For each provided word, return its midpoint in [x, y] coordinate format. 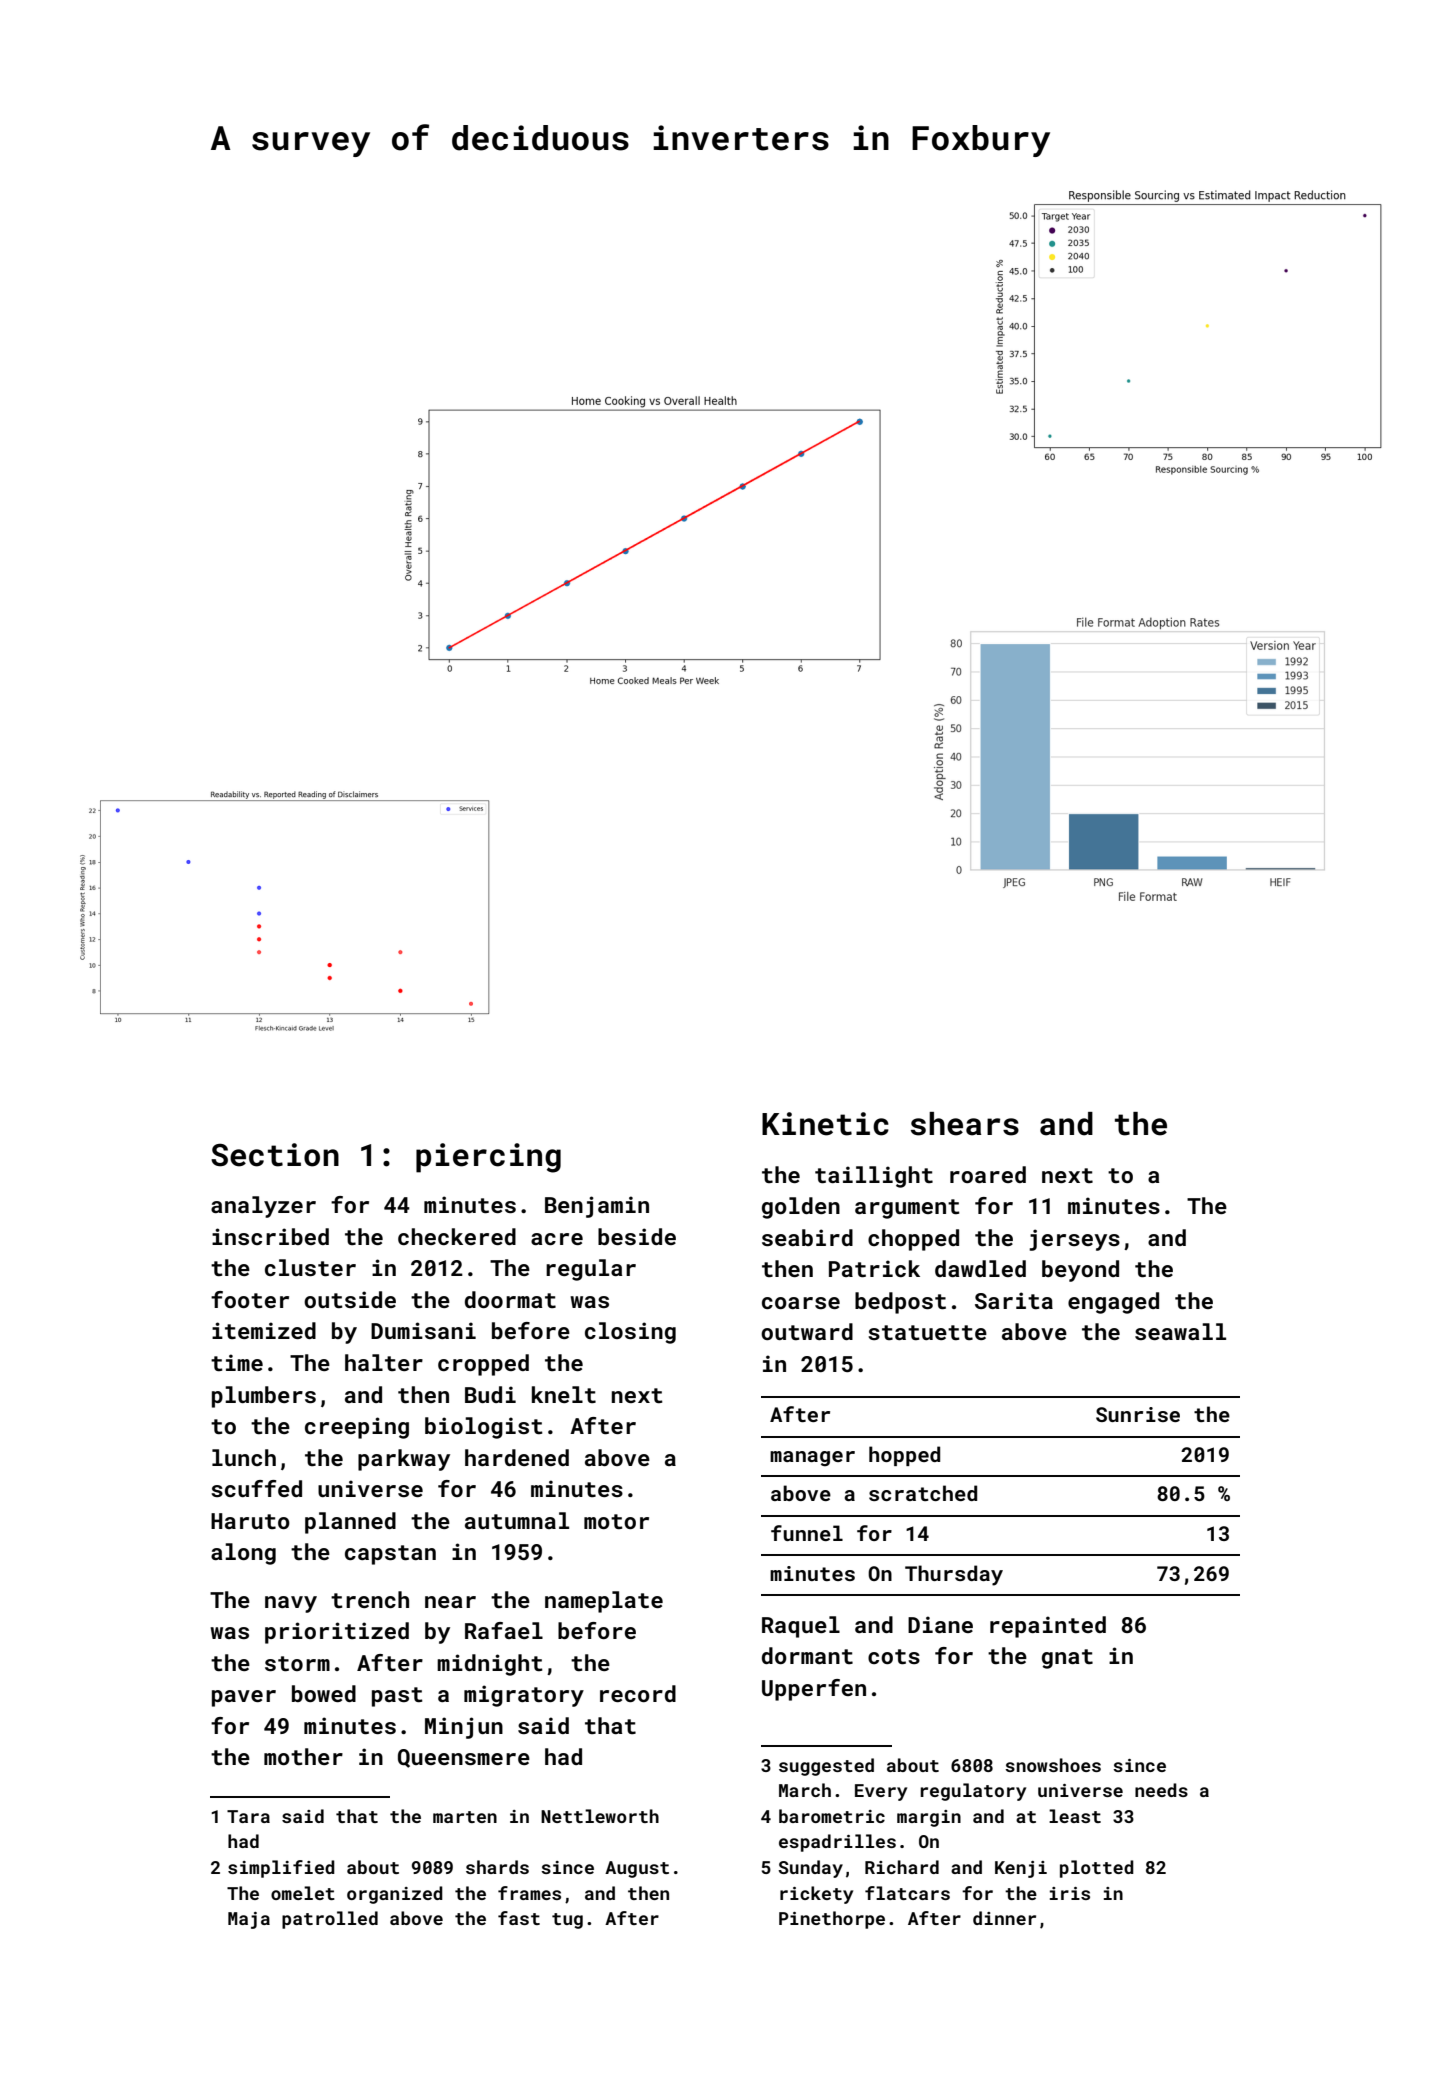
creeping [357, 1428]
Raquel [801, 1627]
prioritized [337, 1633]
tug [567, 1921]
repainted [1048, 1627]
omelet [303, 1893]
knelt [564, 1394]
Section [275, 1155]
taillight [874, 1177]
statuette [927, 1332]
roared [988, 1174]
